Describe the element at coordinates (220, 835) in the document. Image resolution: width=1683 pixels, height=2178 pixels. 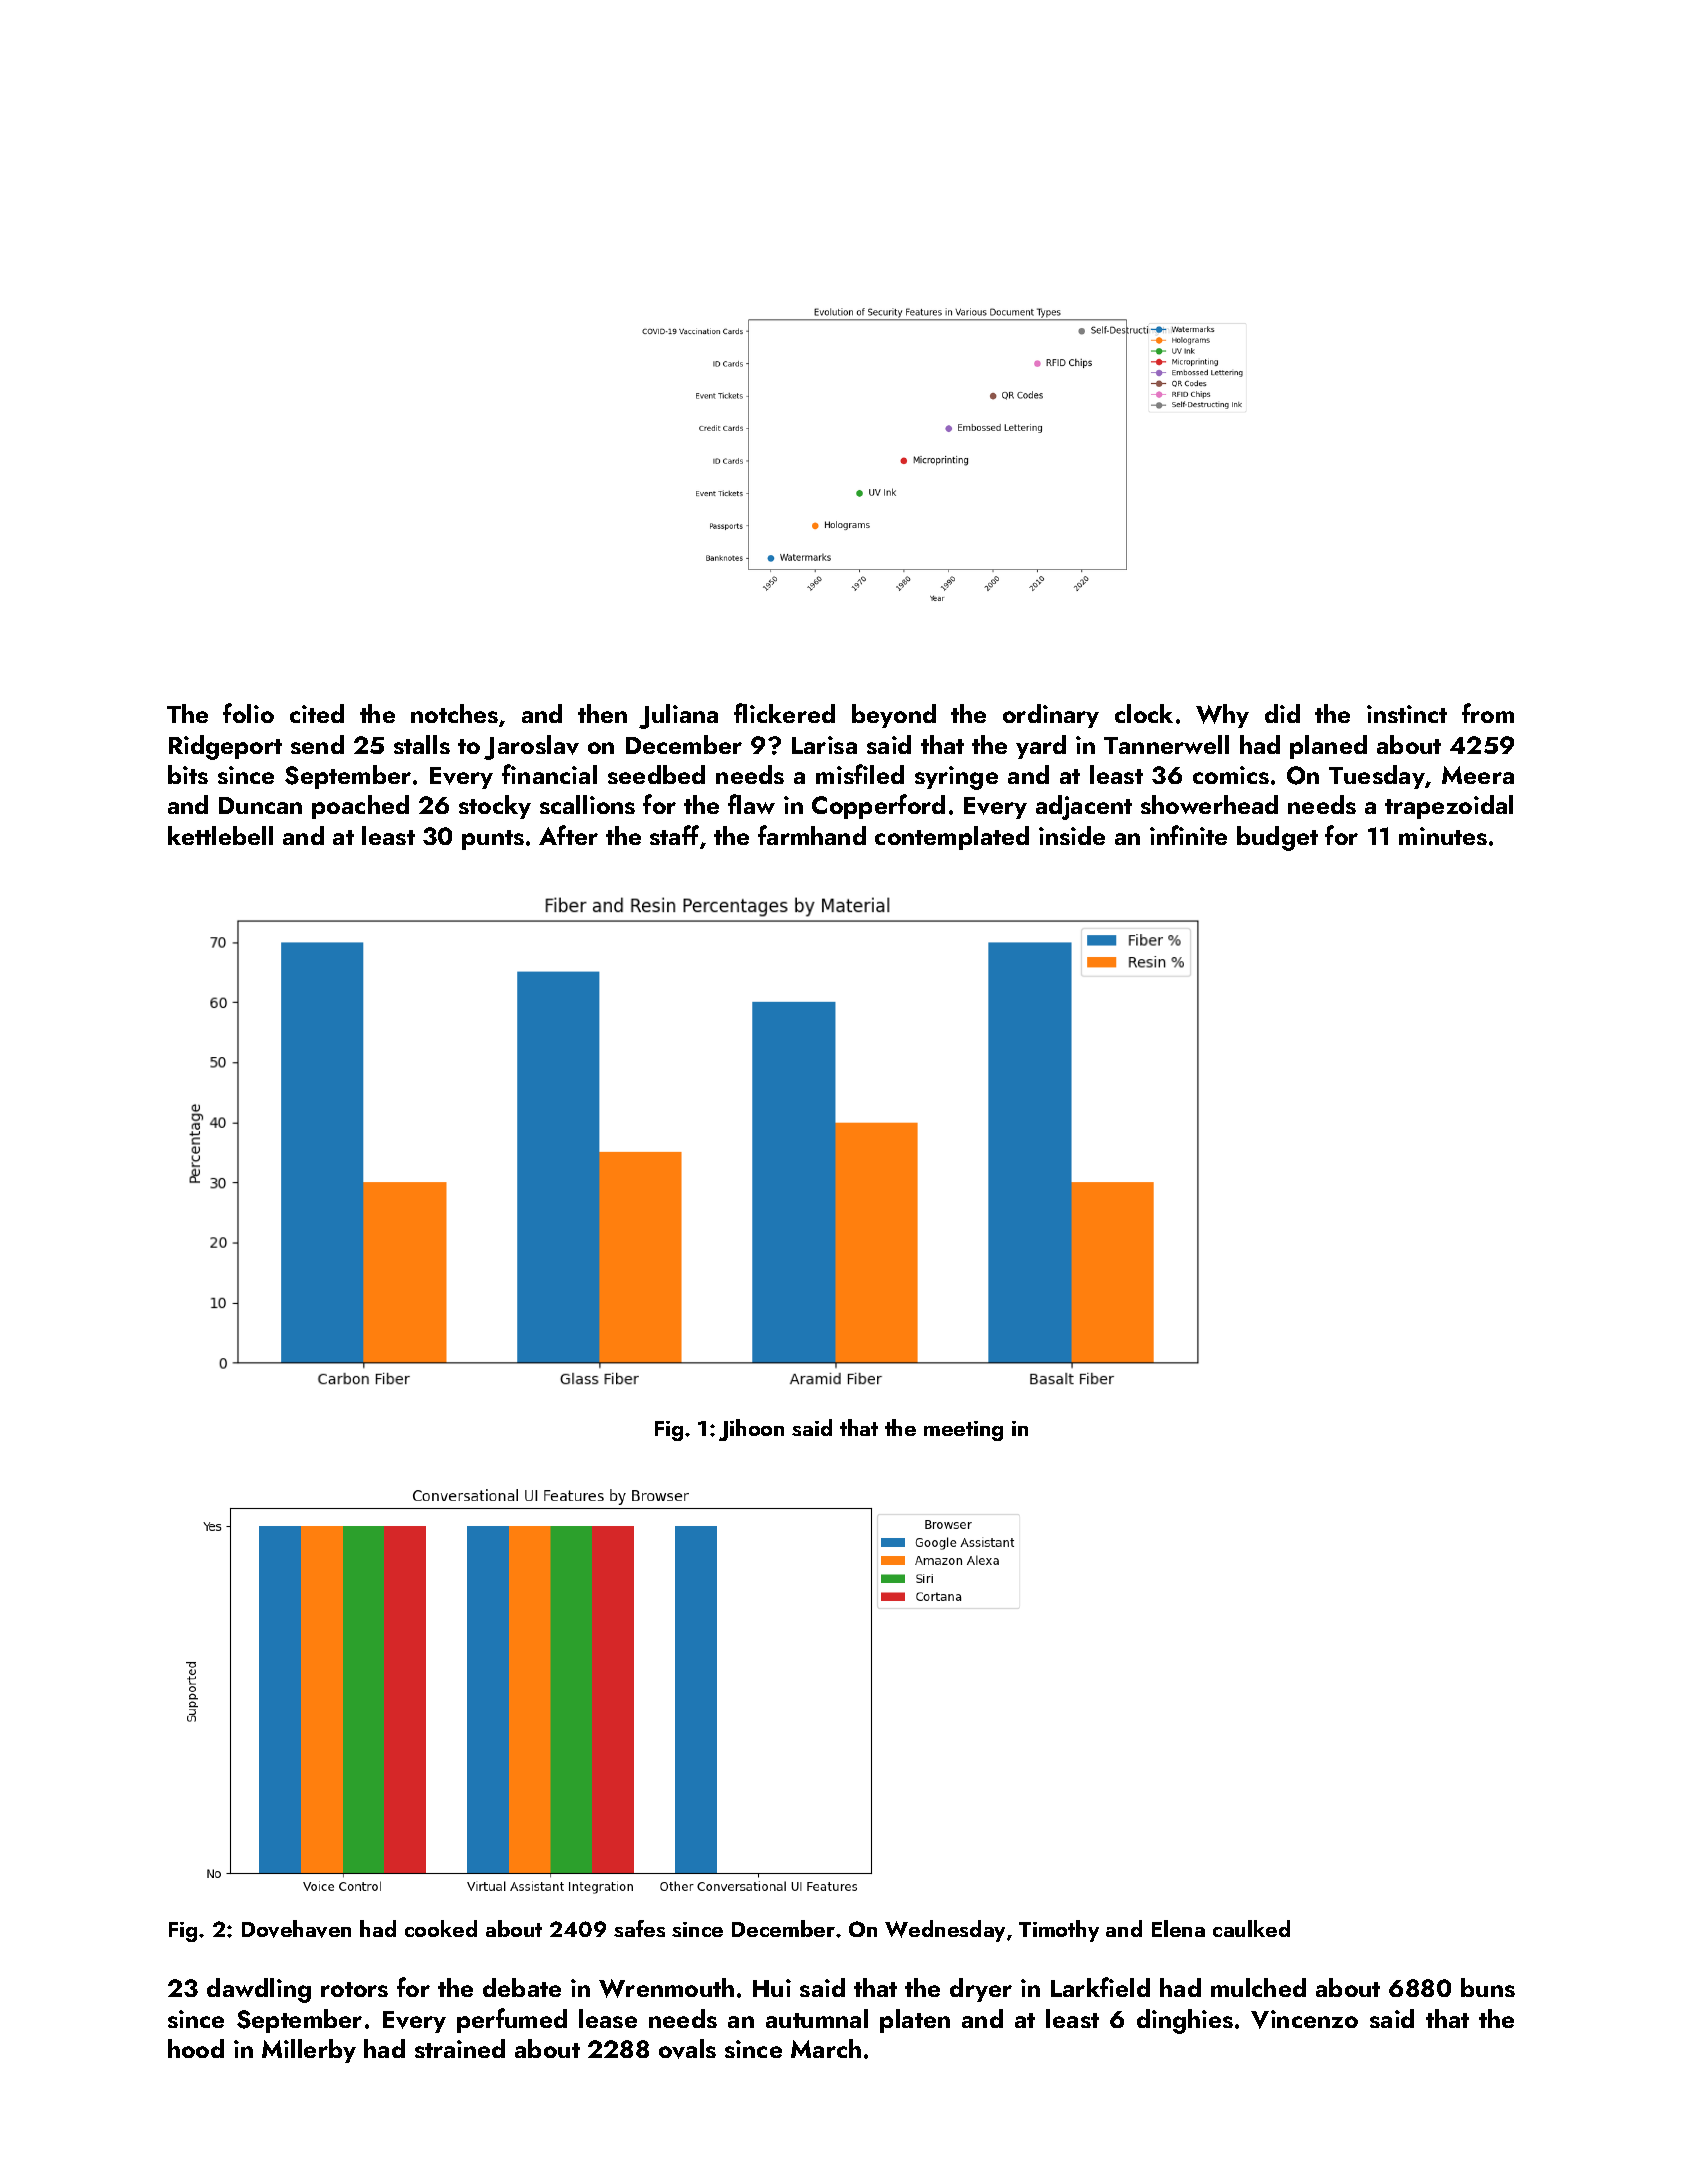
I see `kettlebell` at that location.
